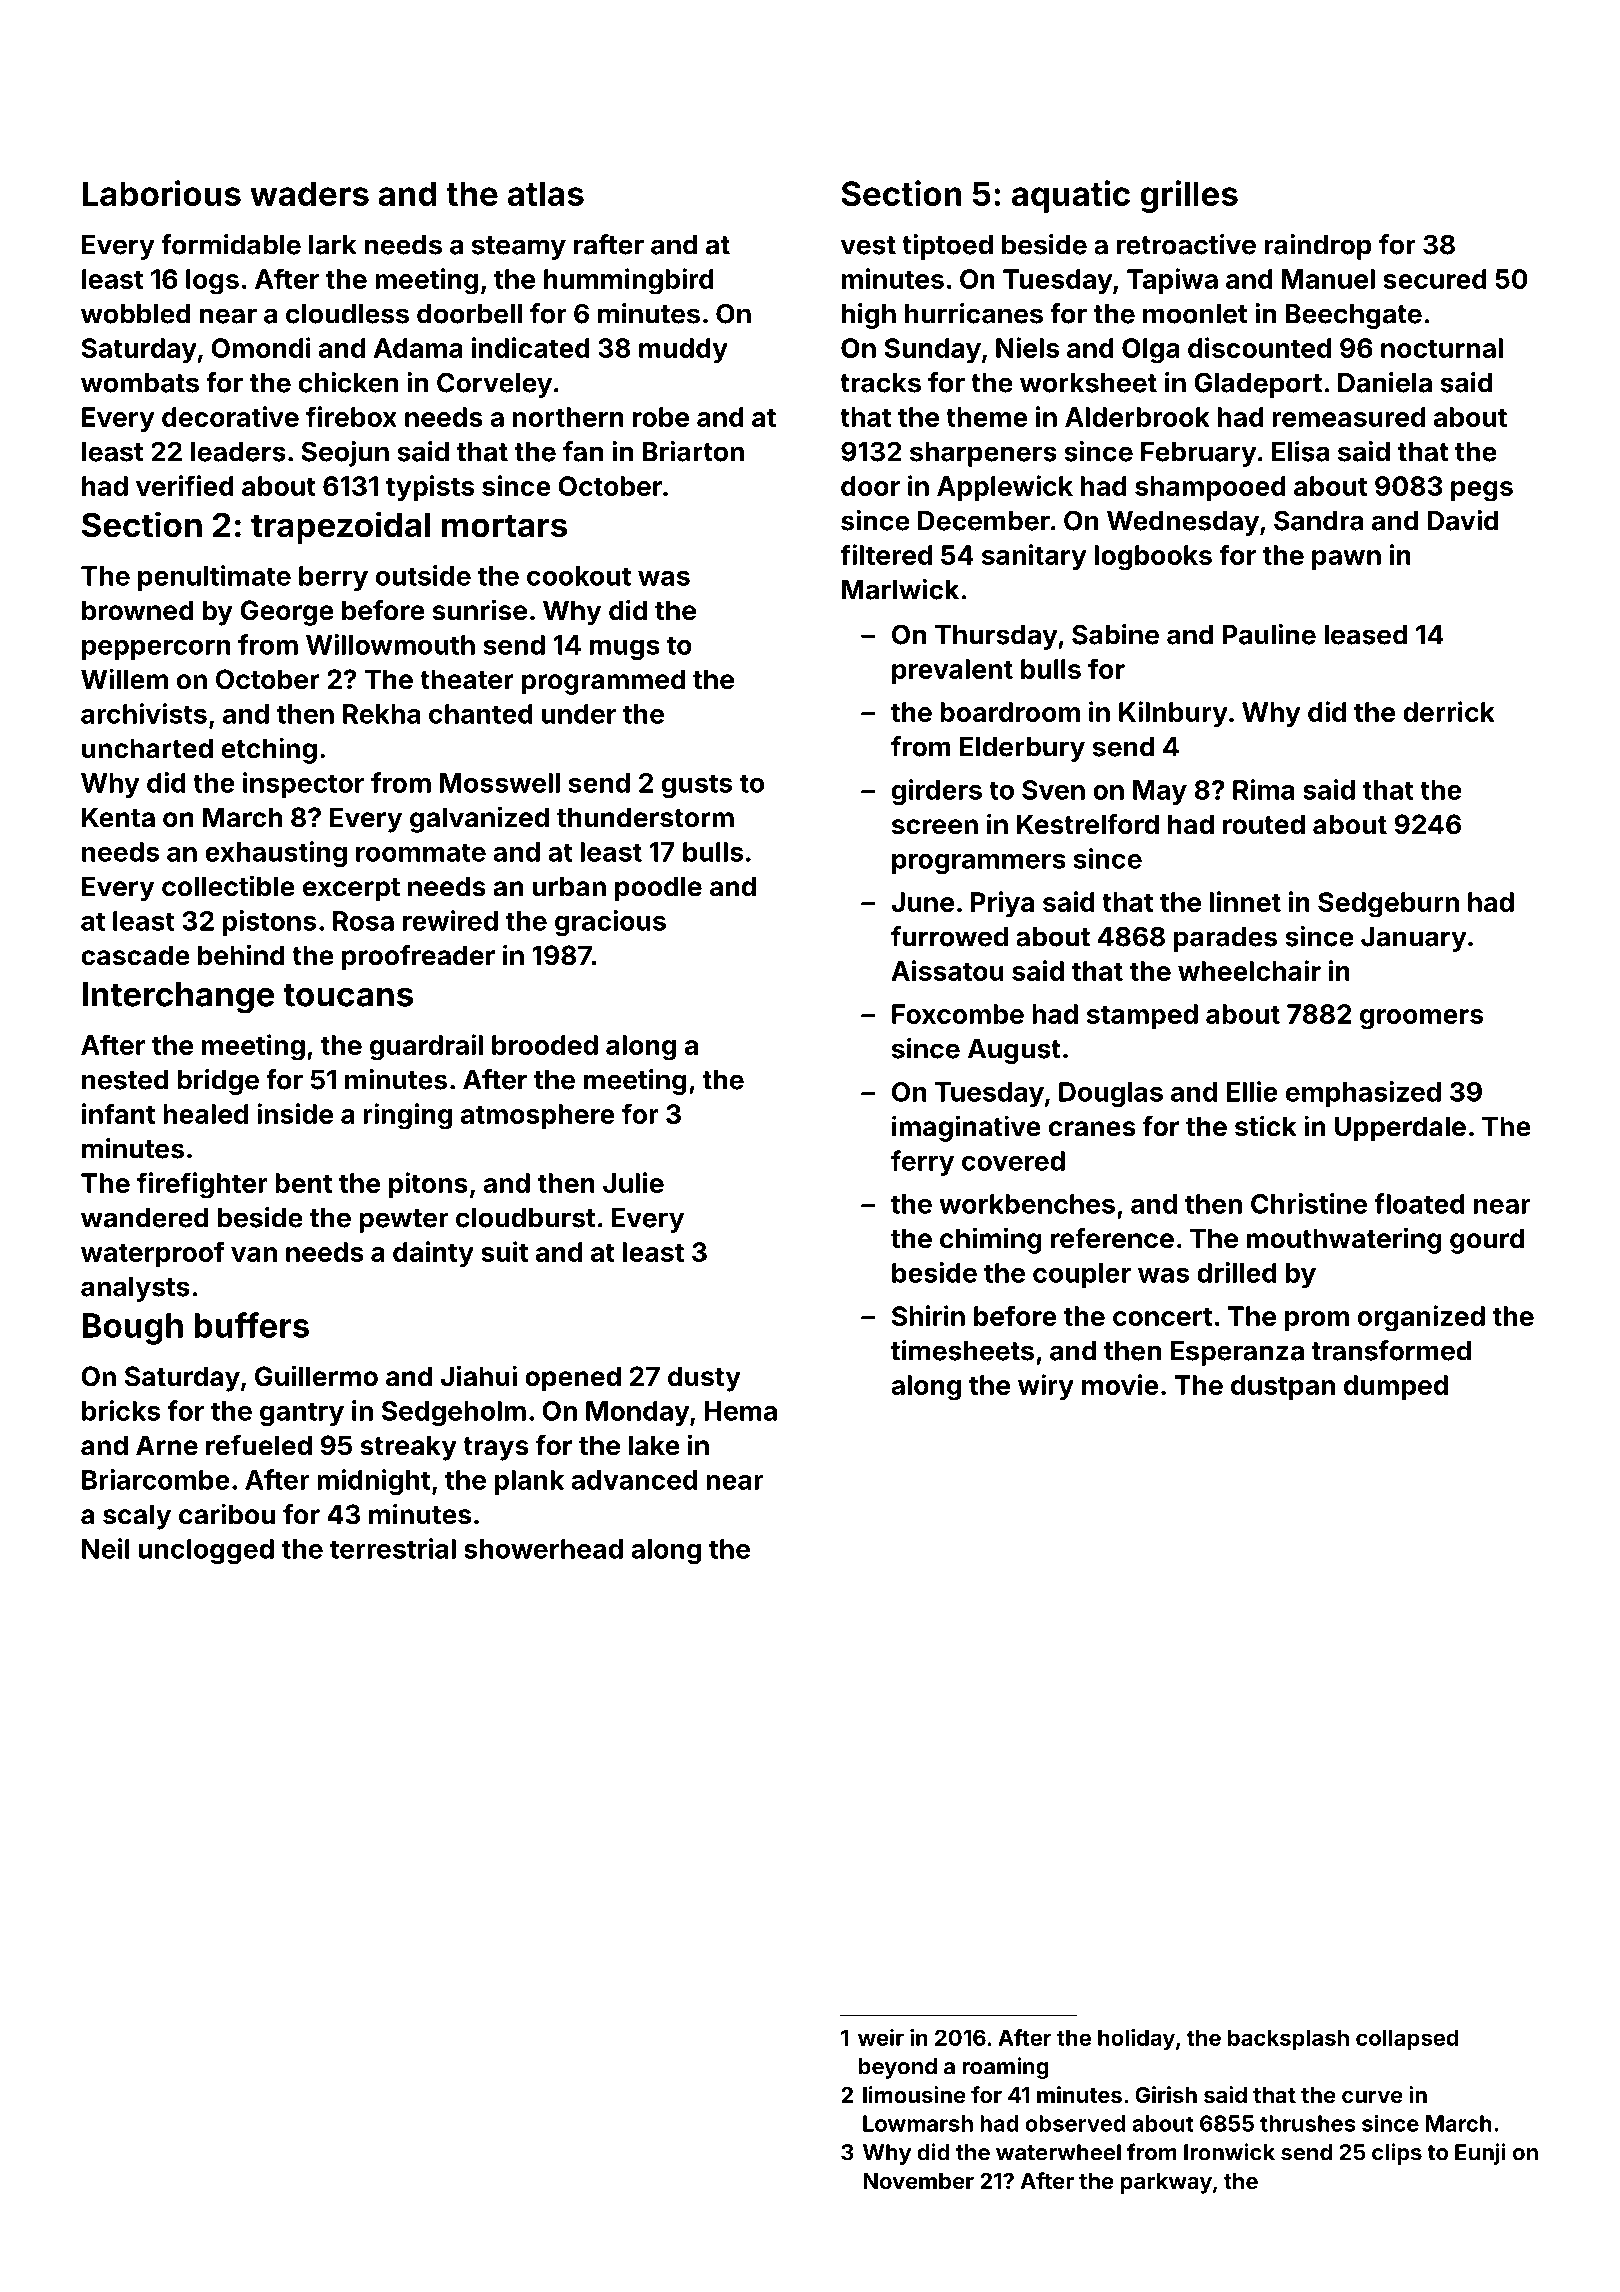  I want to click on November, so click(918, 2181).
